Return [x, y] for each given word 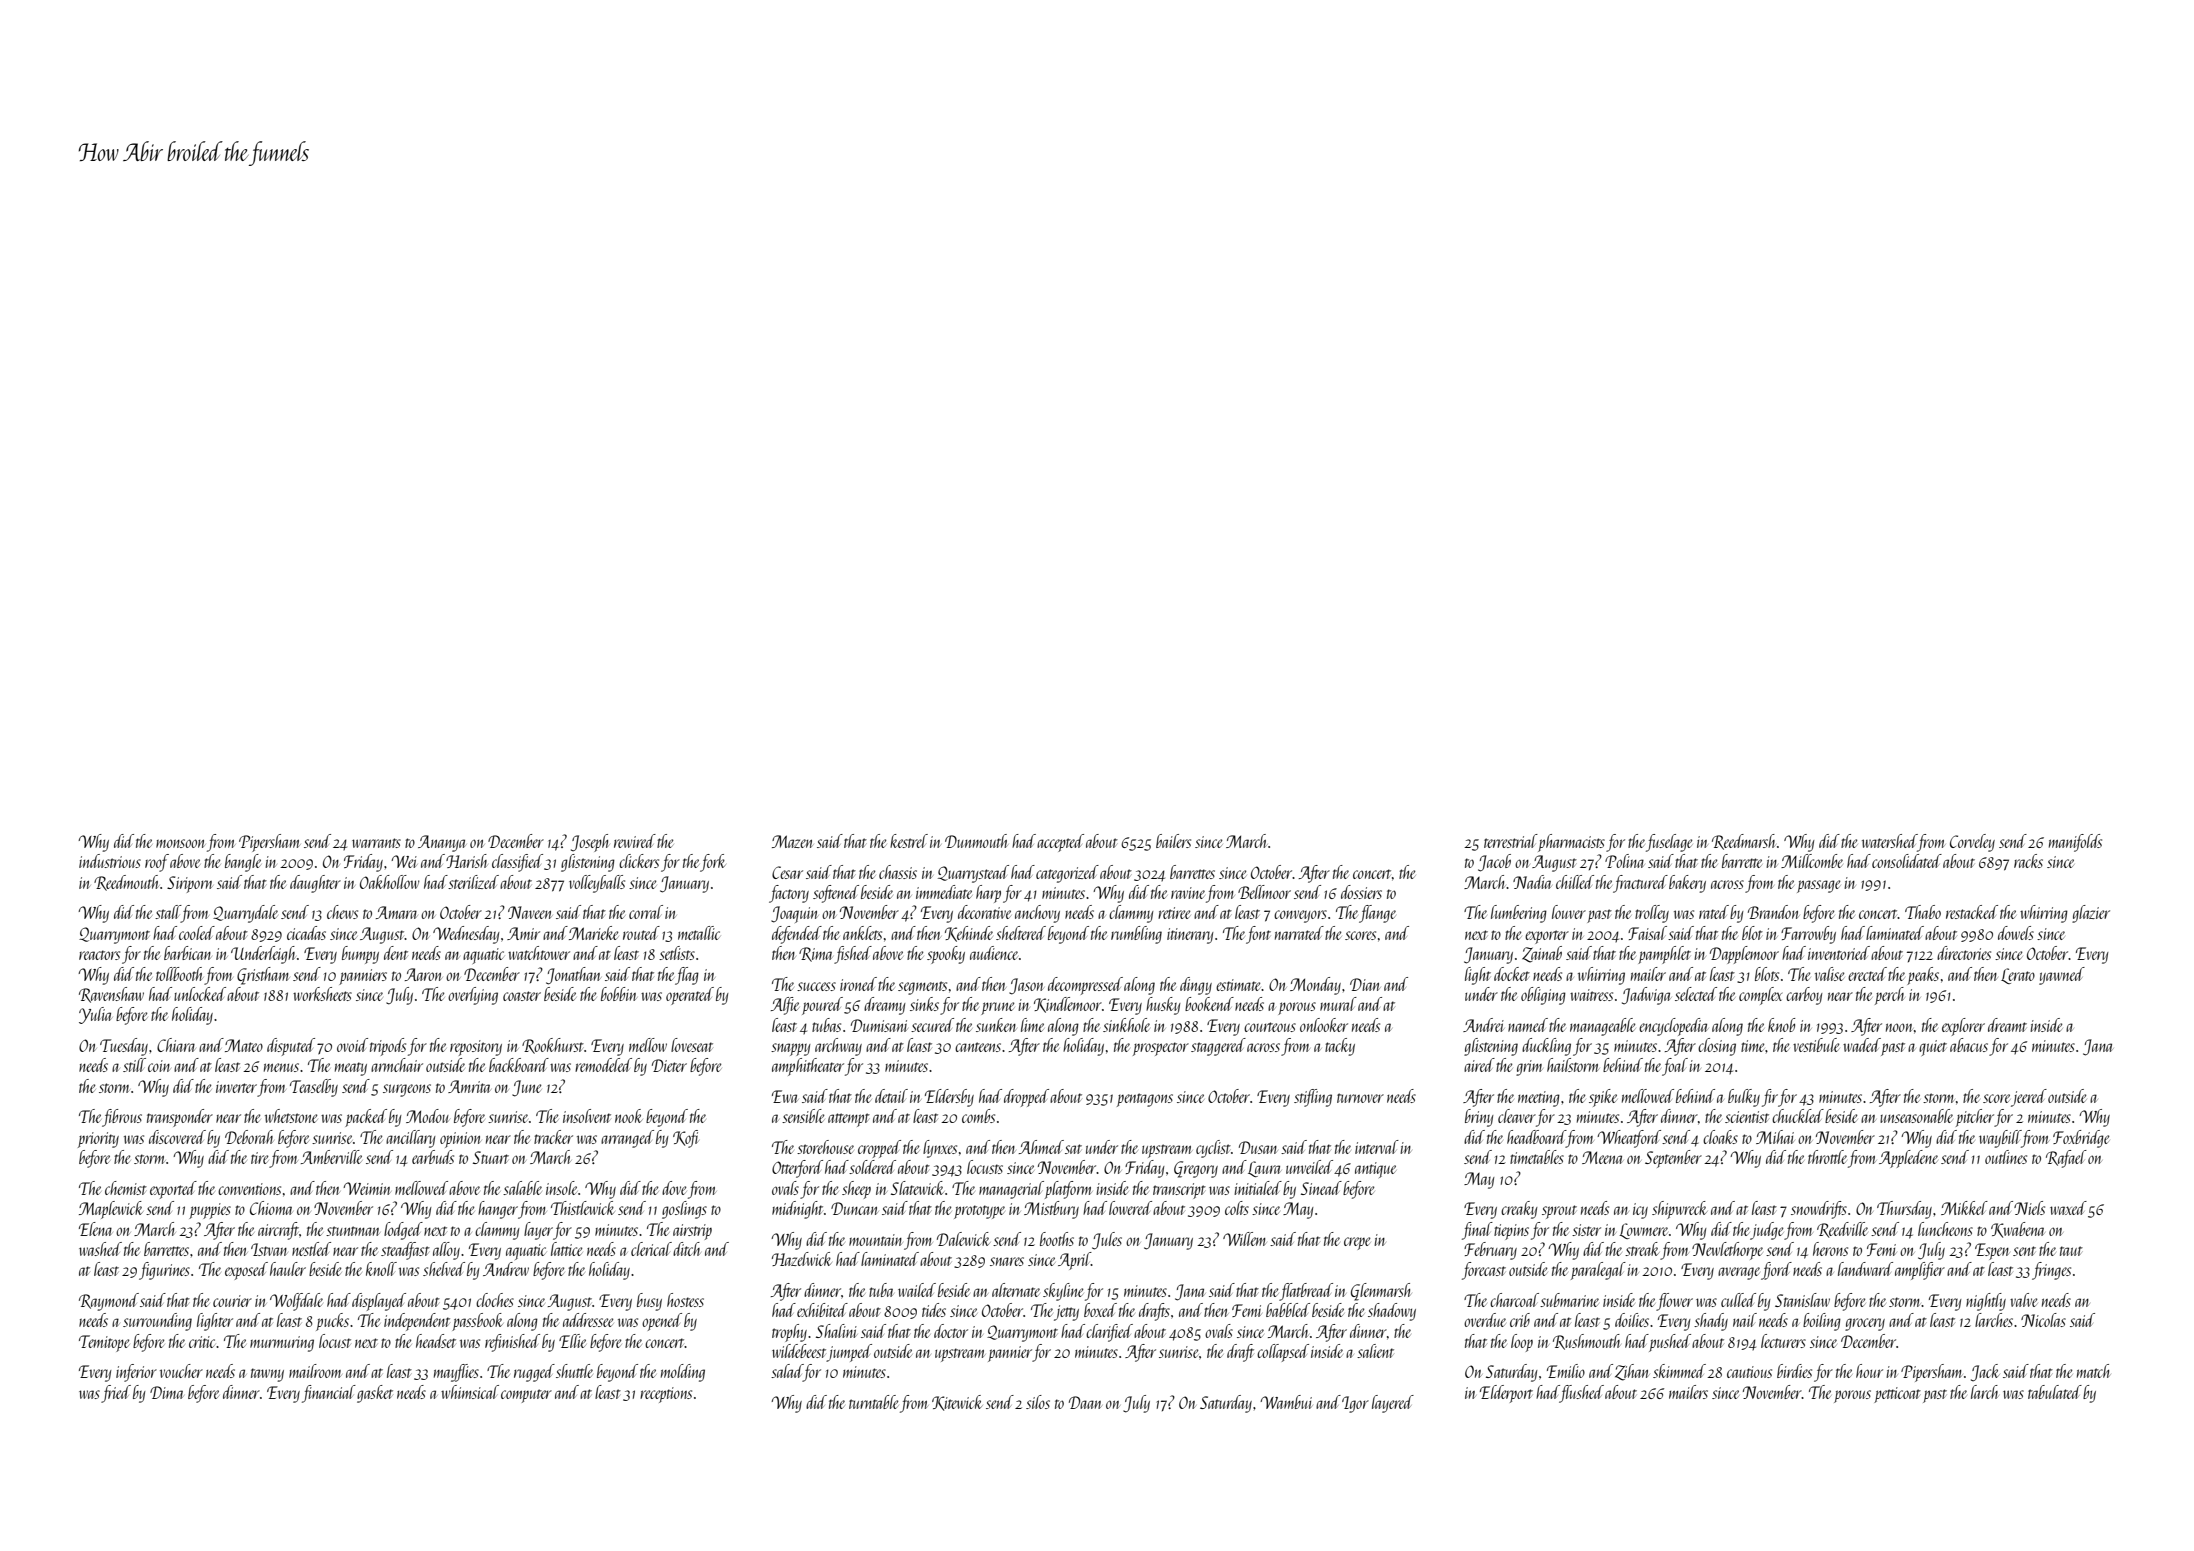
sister [1586, 1230]
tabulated [2055, 1392]
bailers [1173, 841]
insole [561, 1188]
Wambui [1286, 1402]
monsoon [181, 843]
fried [116, 1394]
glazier [2091, 914]
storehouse [825, 1147]
